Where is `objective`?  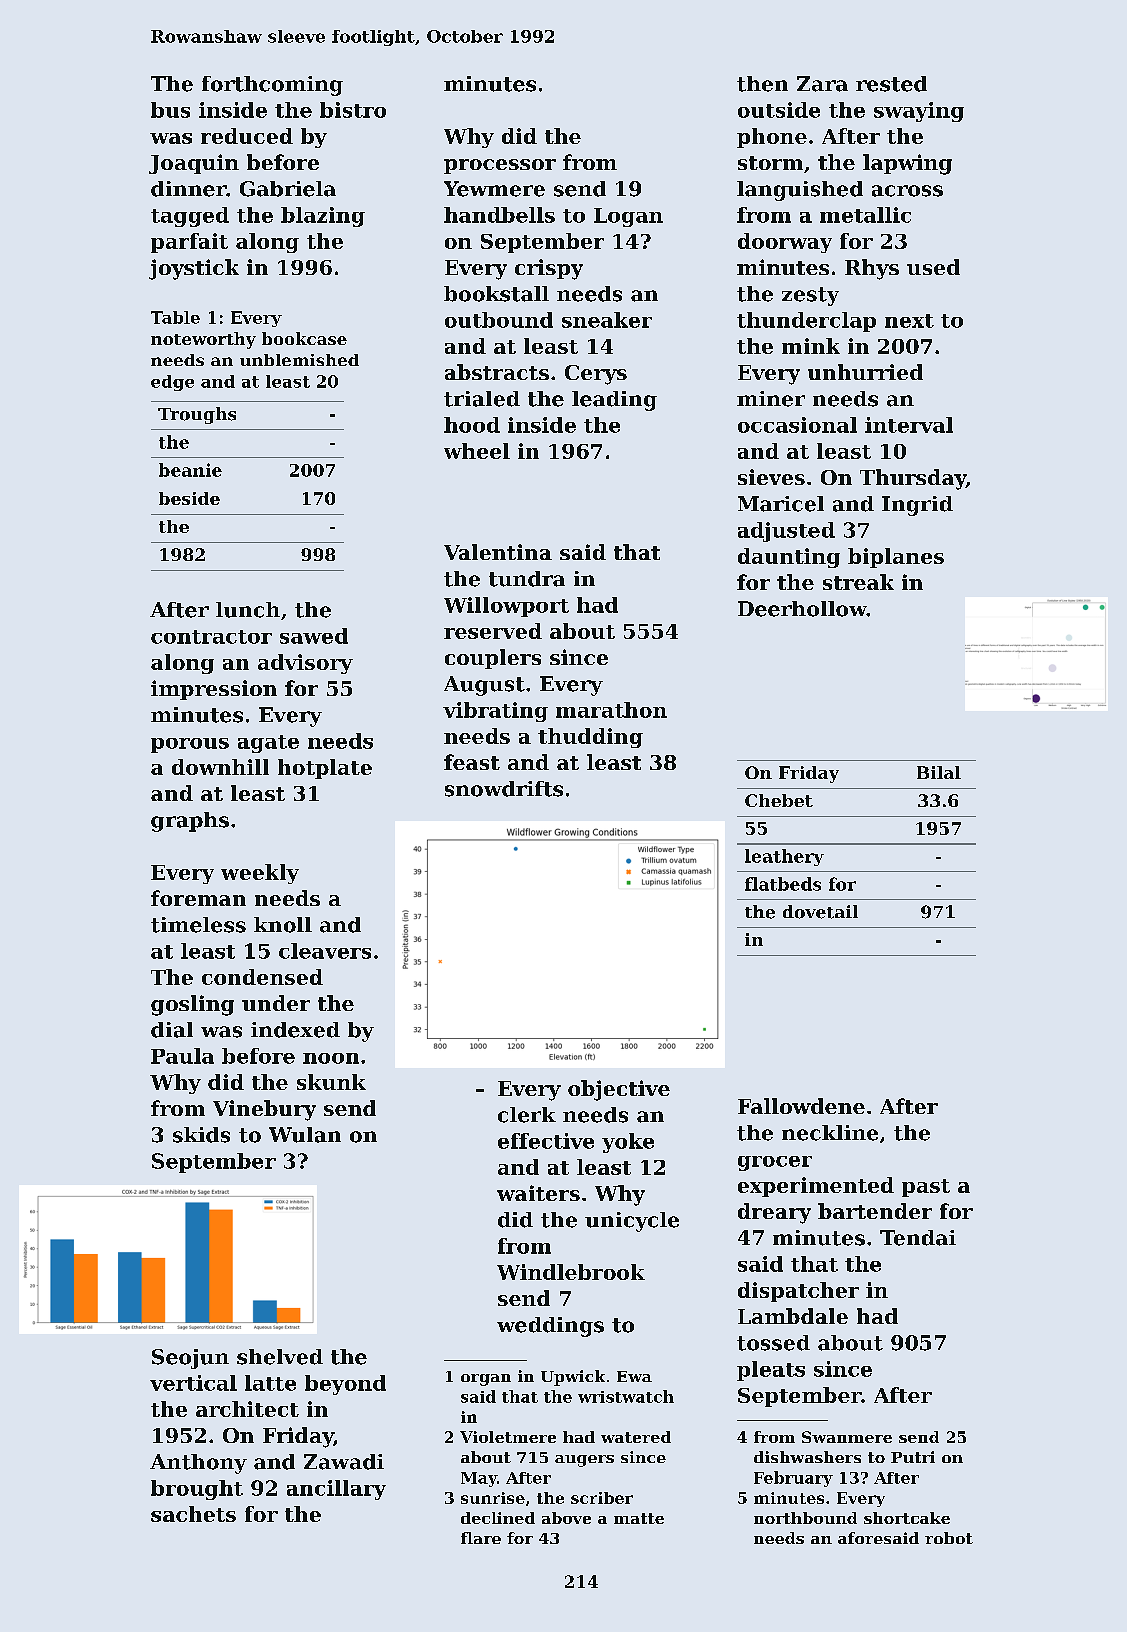 objective is located at coordinates (619, 1090).
